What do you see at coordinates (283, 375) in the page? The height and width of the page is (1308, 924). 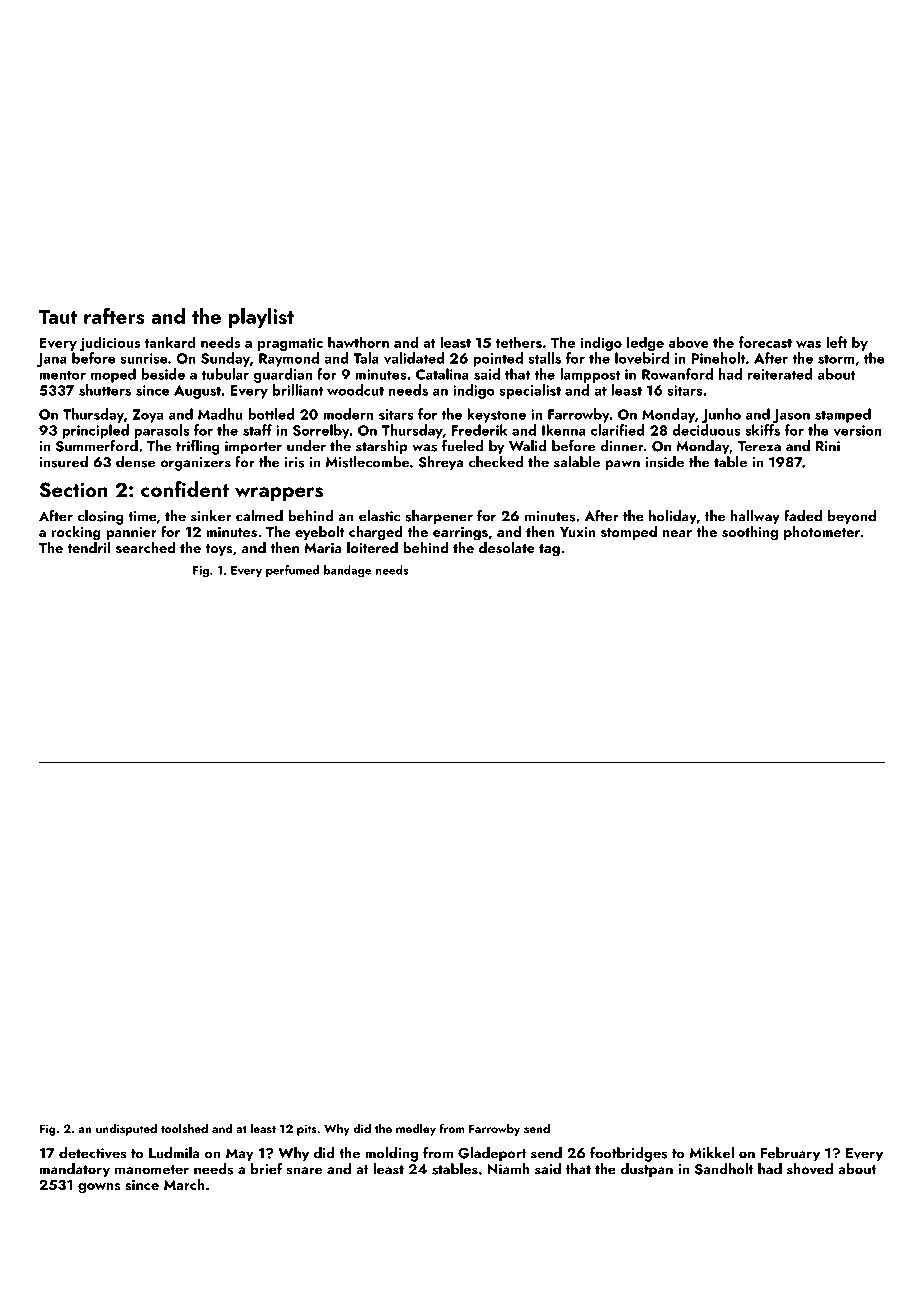 I see `guardian` at bounding box center [283, 375].
